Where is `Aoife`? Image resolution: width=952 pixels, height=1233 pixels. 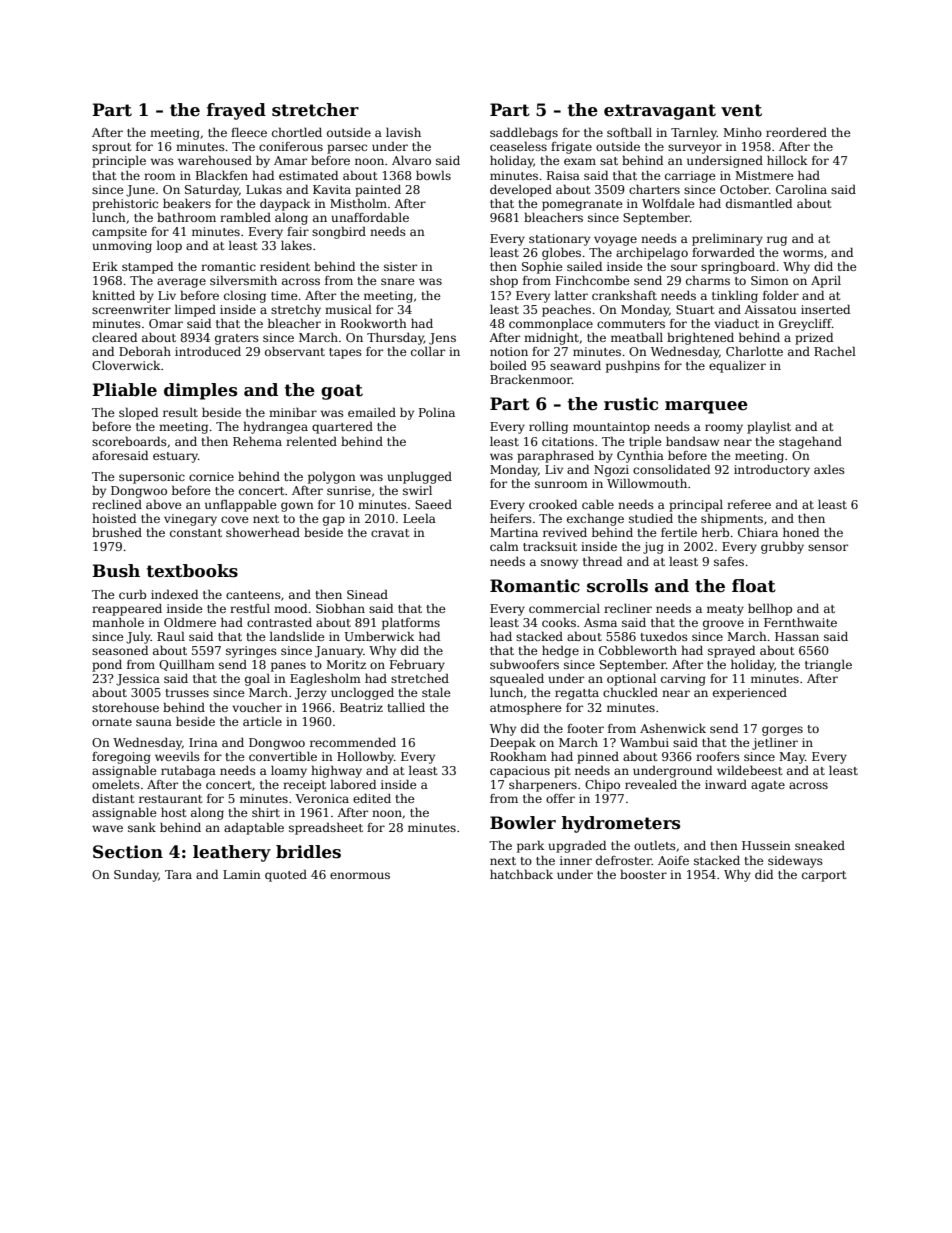 Aoife is located at coordinates (673, 860).
